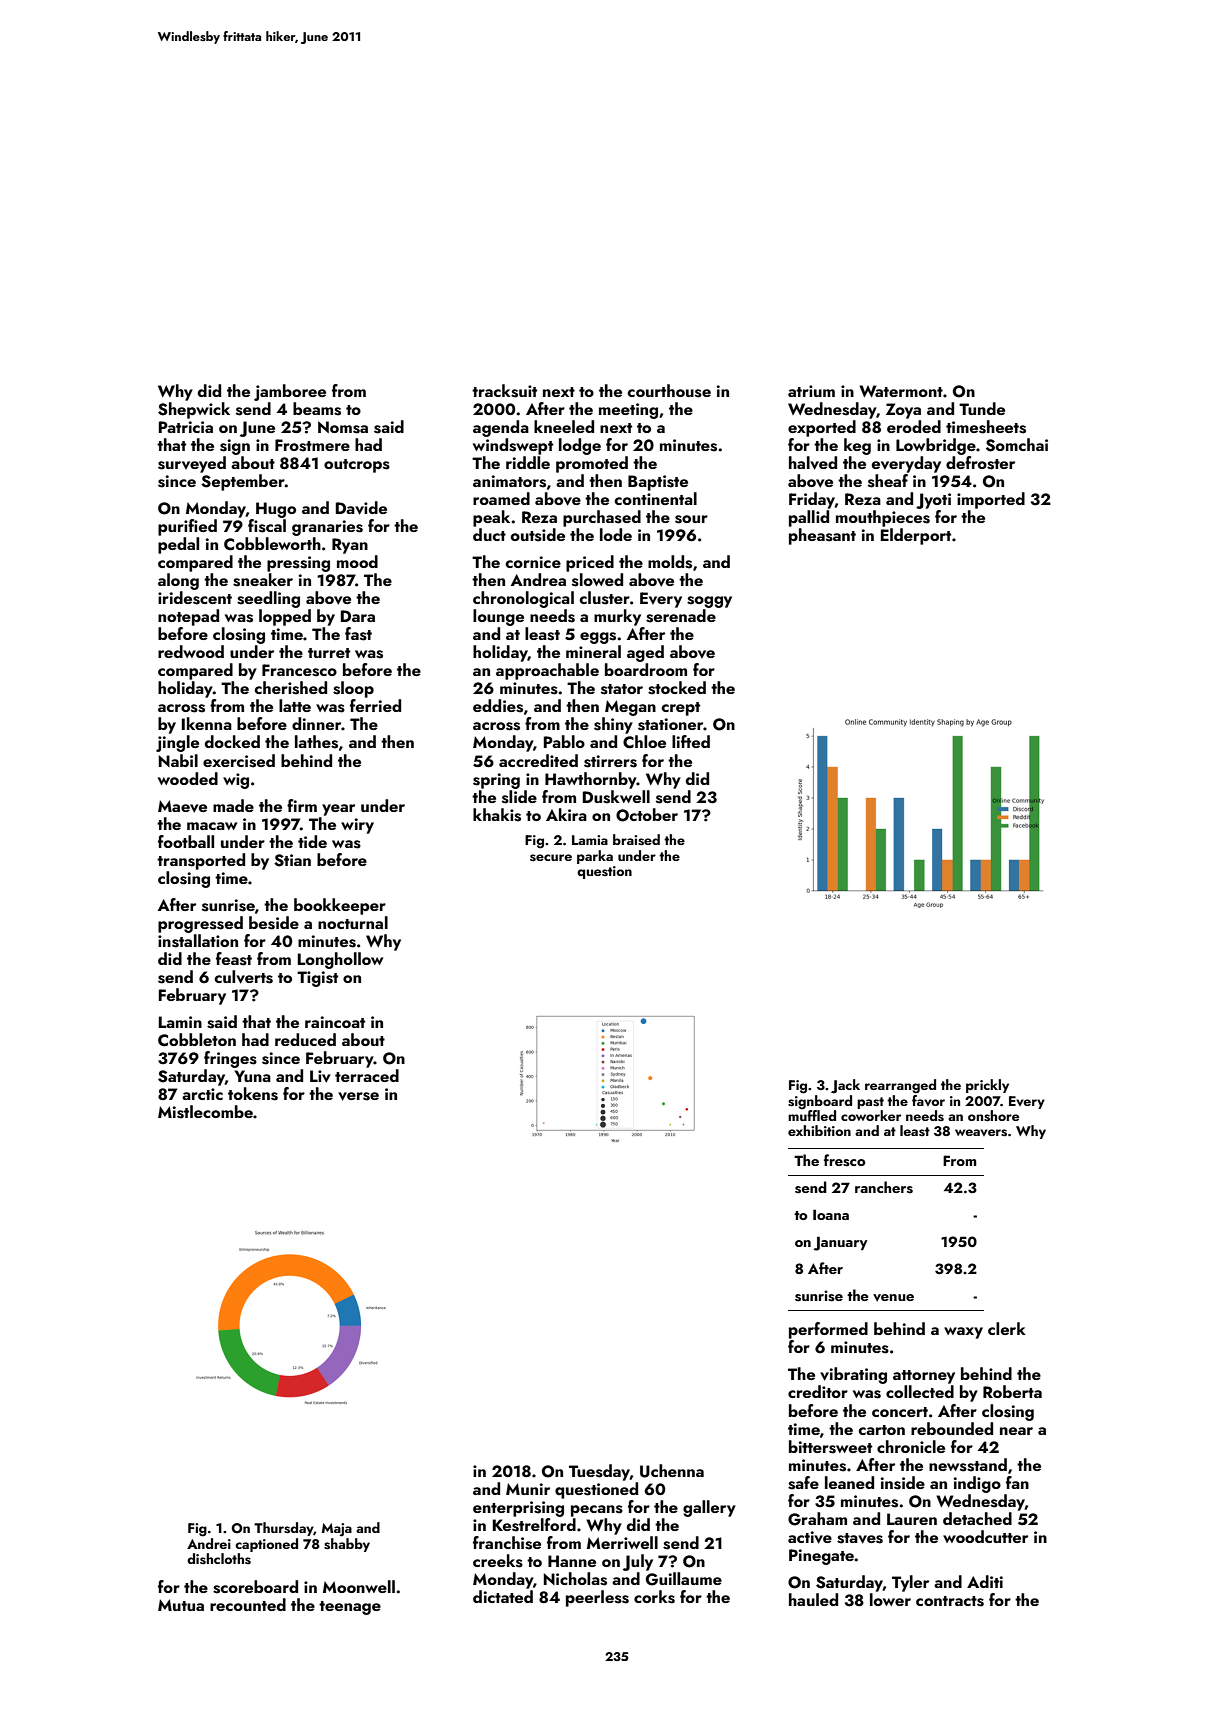  I want to click on halved, so click(813, 463).
